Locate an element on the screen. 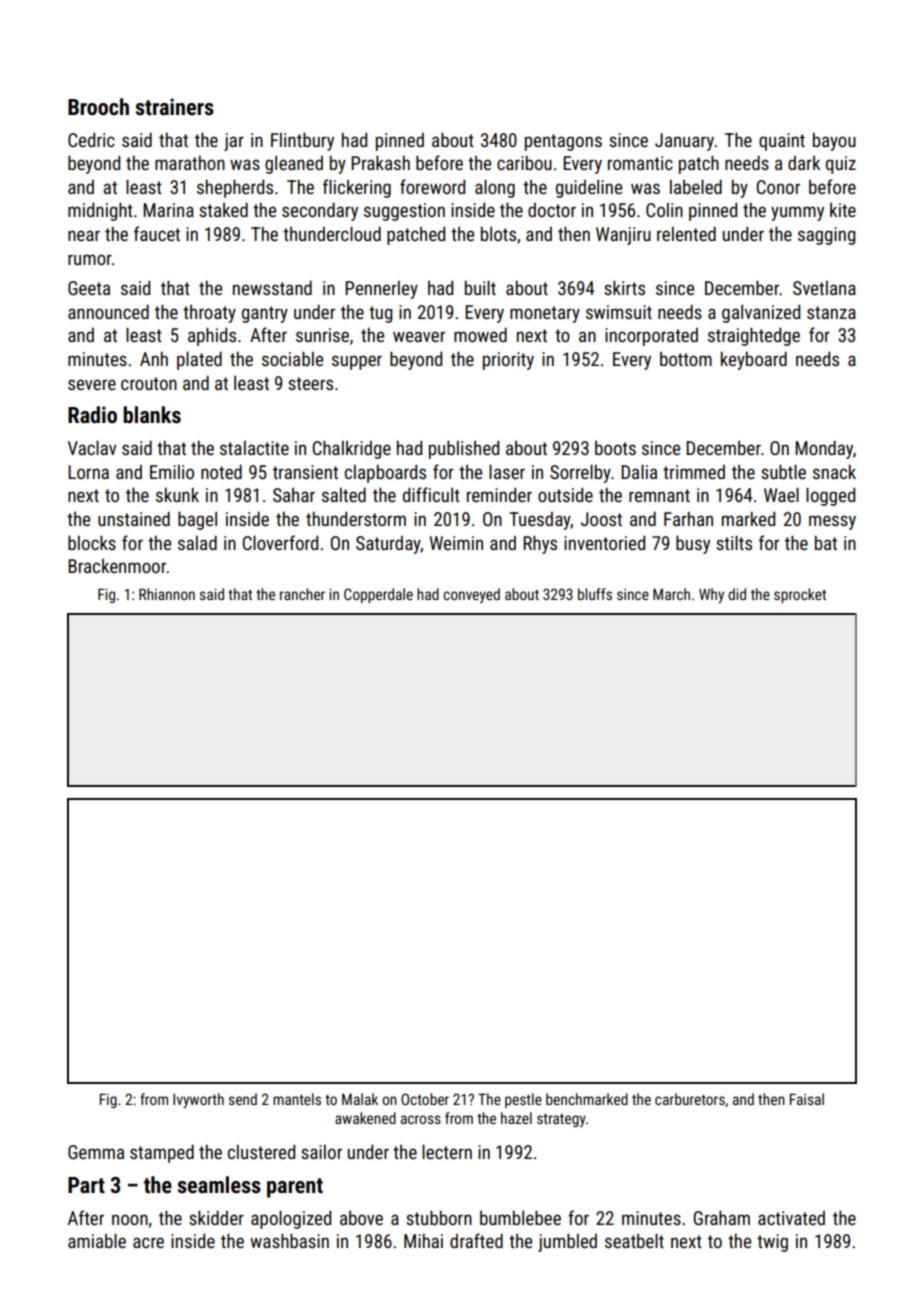  Flintbury is located at coordinates (302, 141).
